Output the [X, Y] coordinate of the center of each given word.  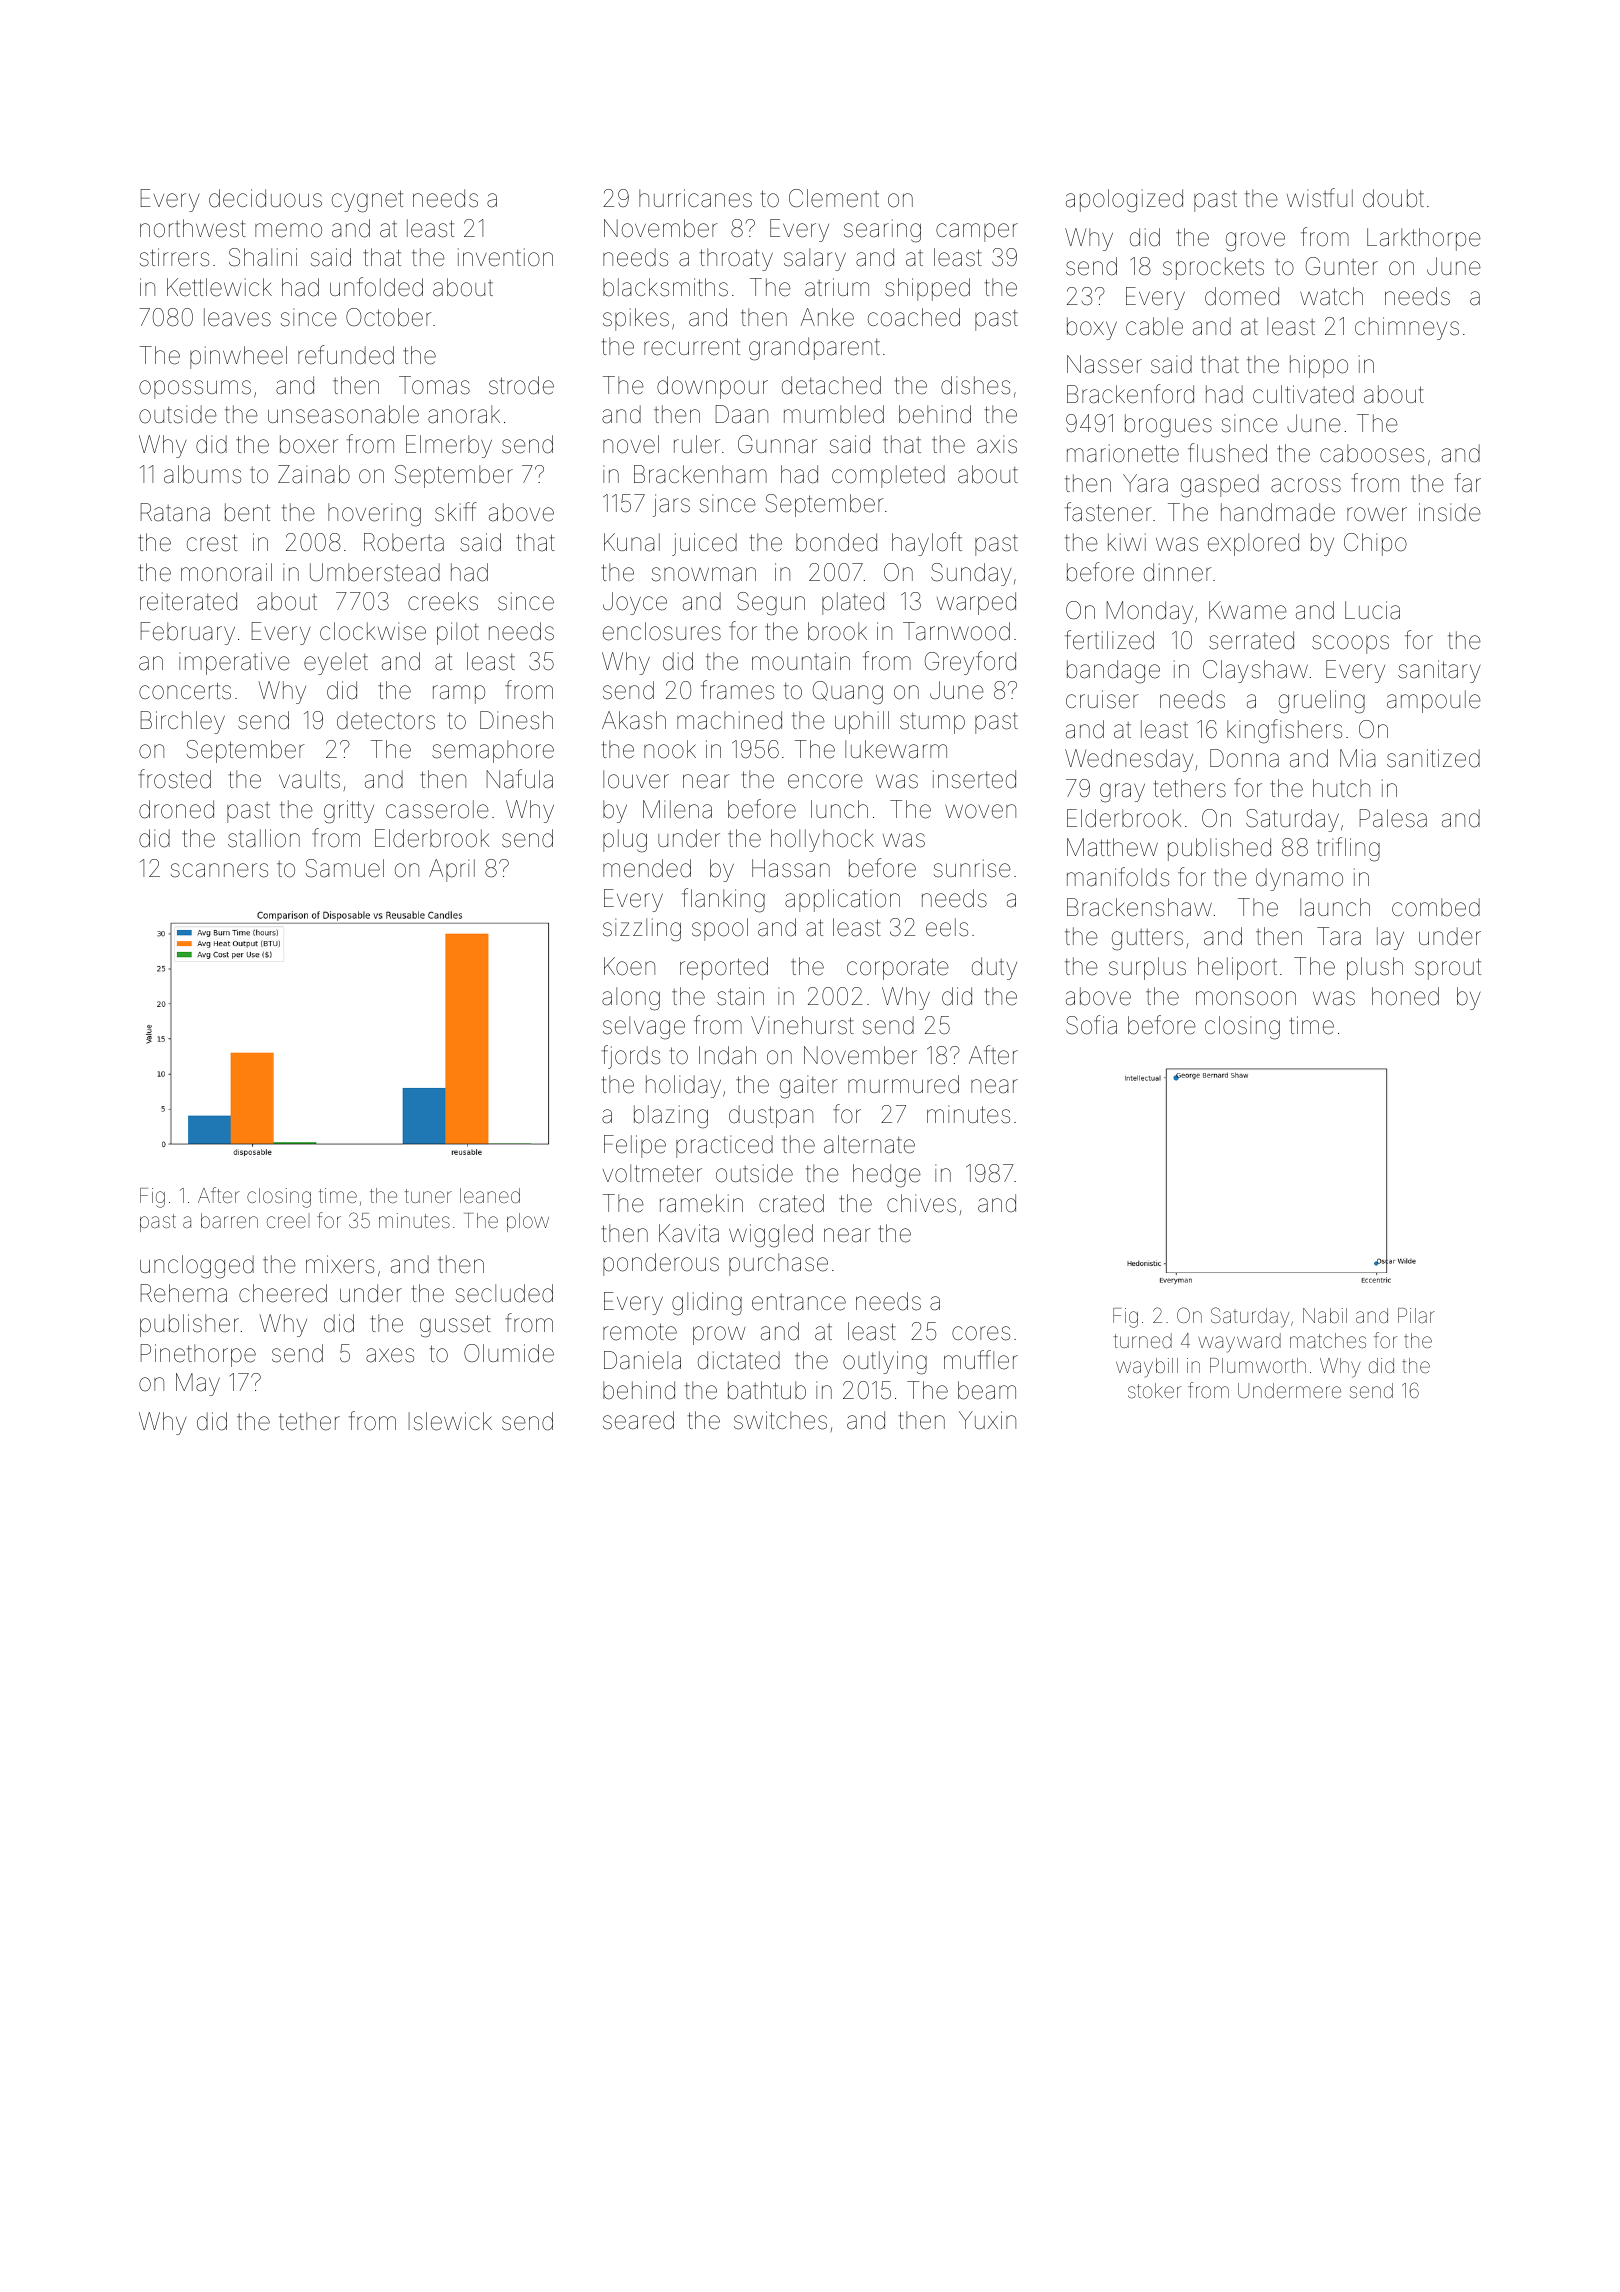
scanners [219, 870]
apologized [1124, 201]
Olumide [509, 1353]
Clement [834, 198]
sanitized [1433, 758]
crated [791, 1203]
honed [1405, 996]
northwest [193, 228]
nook [670, 749]
